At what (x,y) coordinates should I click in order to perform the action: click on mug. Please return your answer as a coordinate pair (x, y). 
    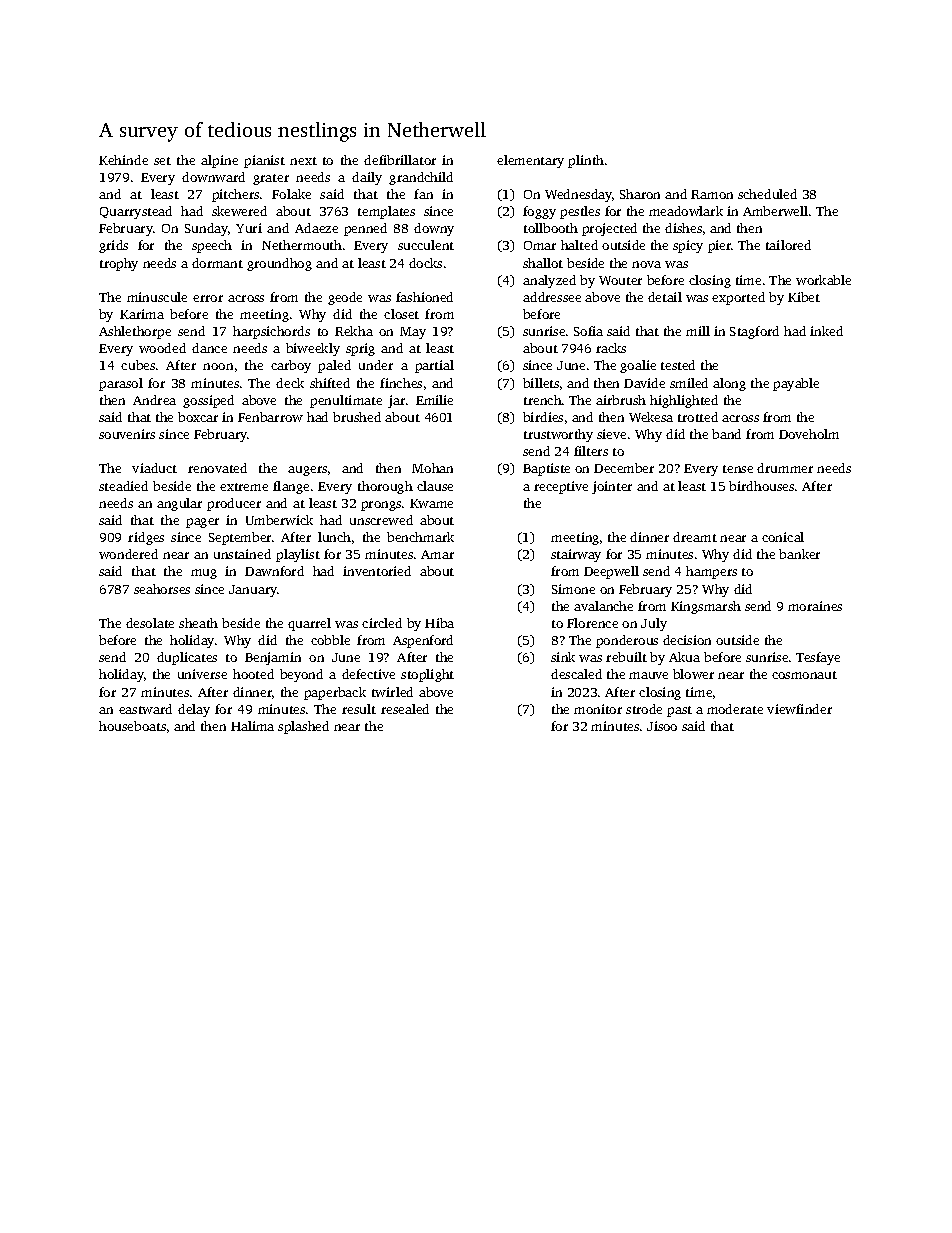
    Looking at the image, I should click on (204, 574).
